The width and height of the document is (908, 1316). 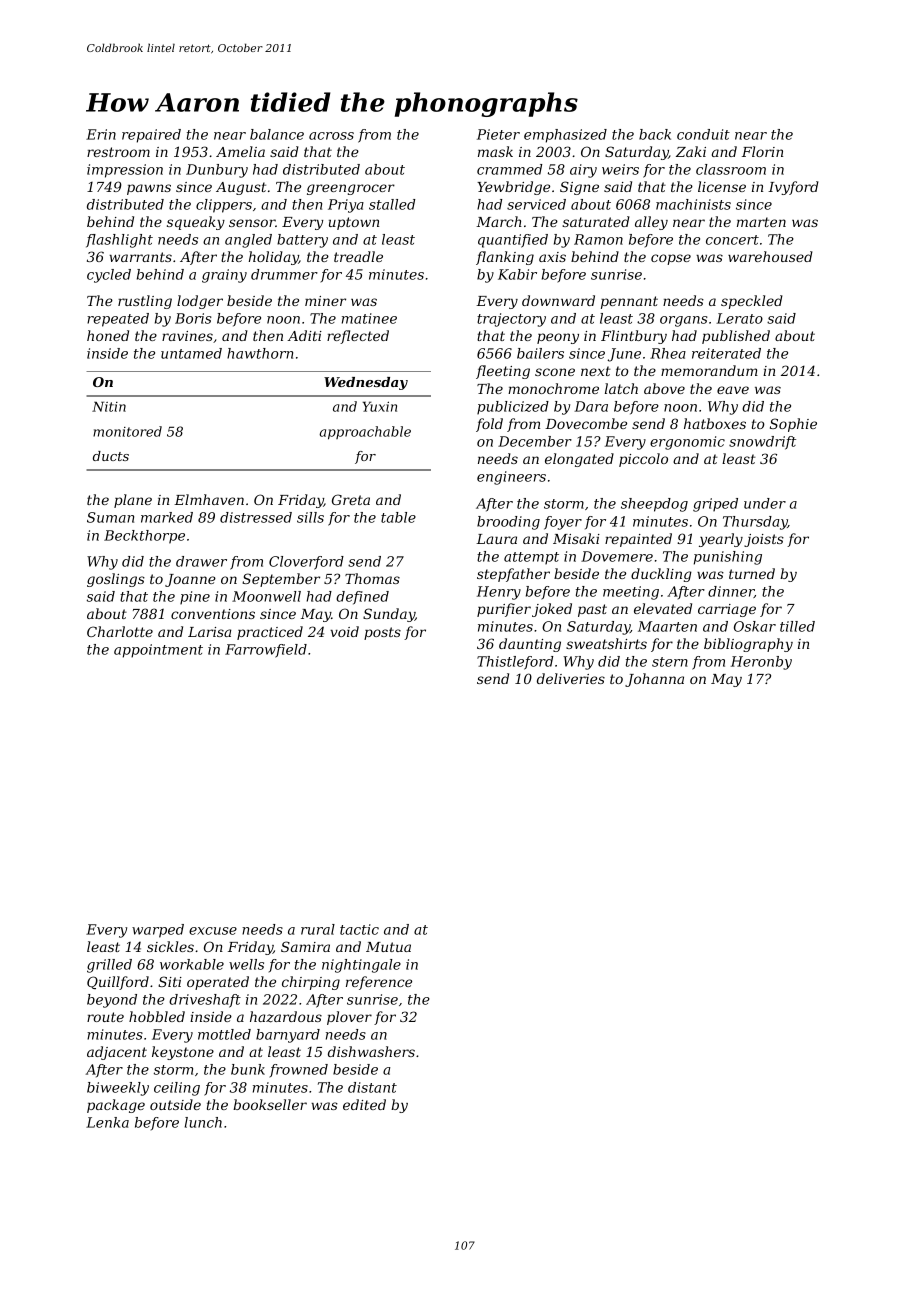 I want to click on conduit, so click(x=703, y=134).
